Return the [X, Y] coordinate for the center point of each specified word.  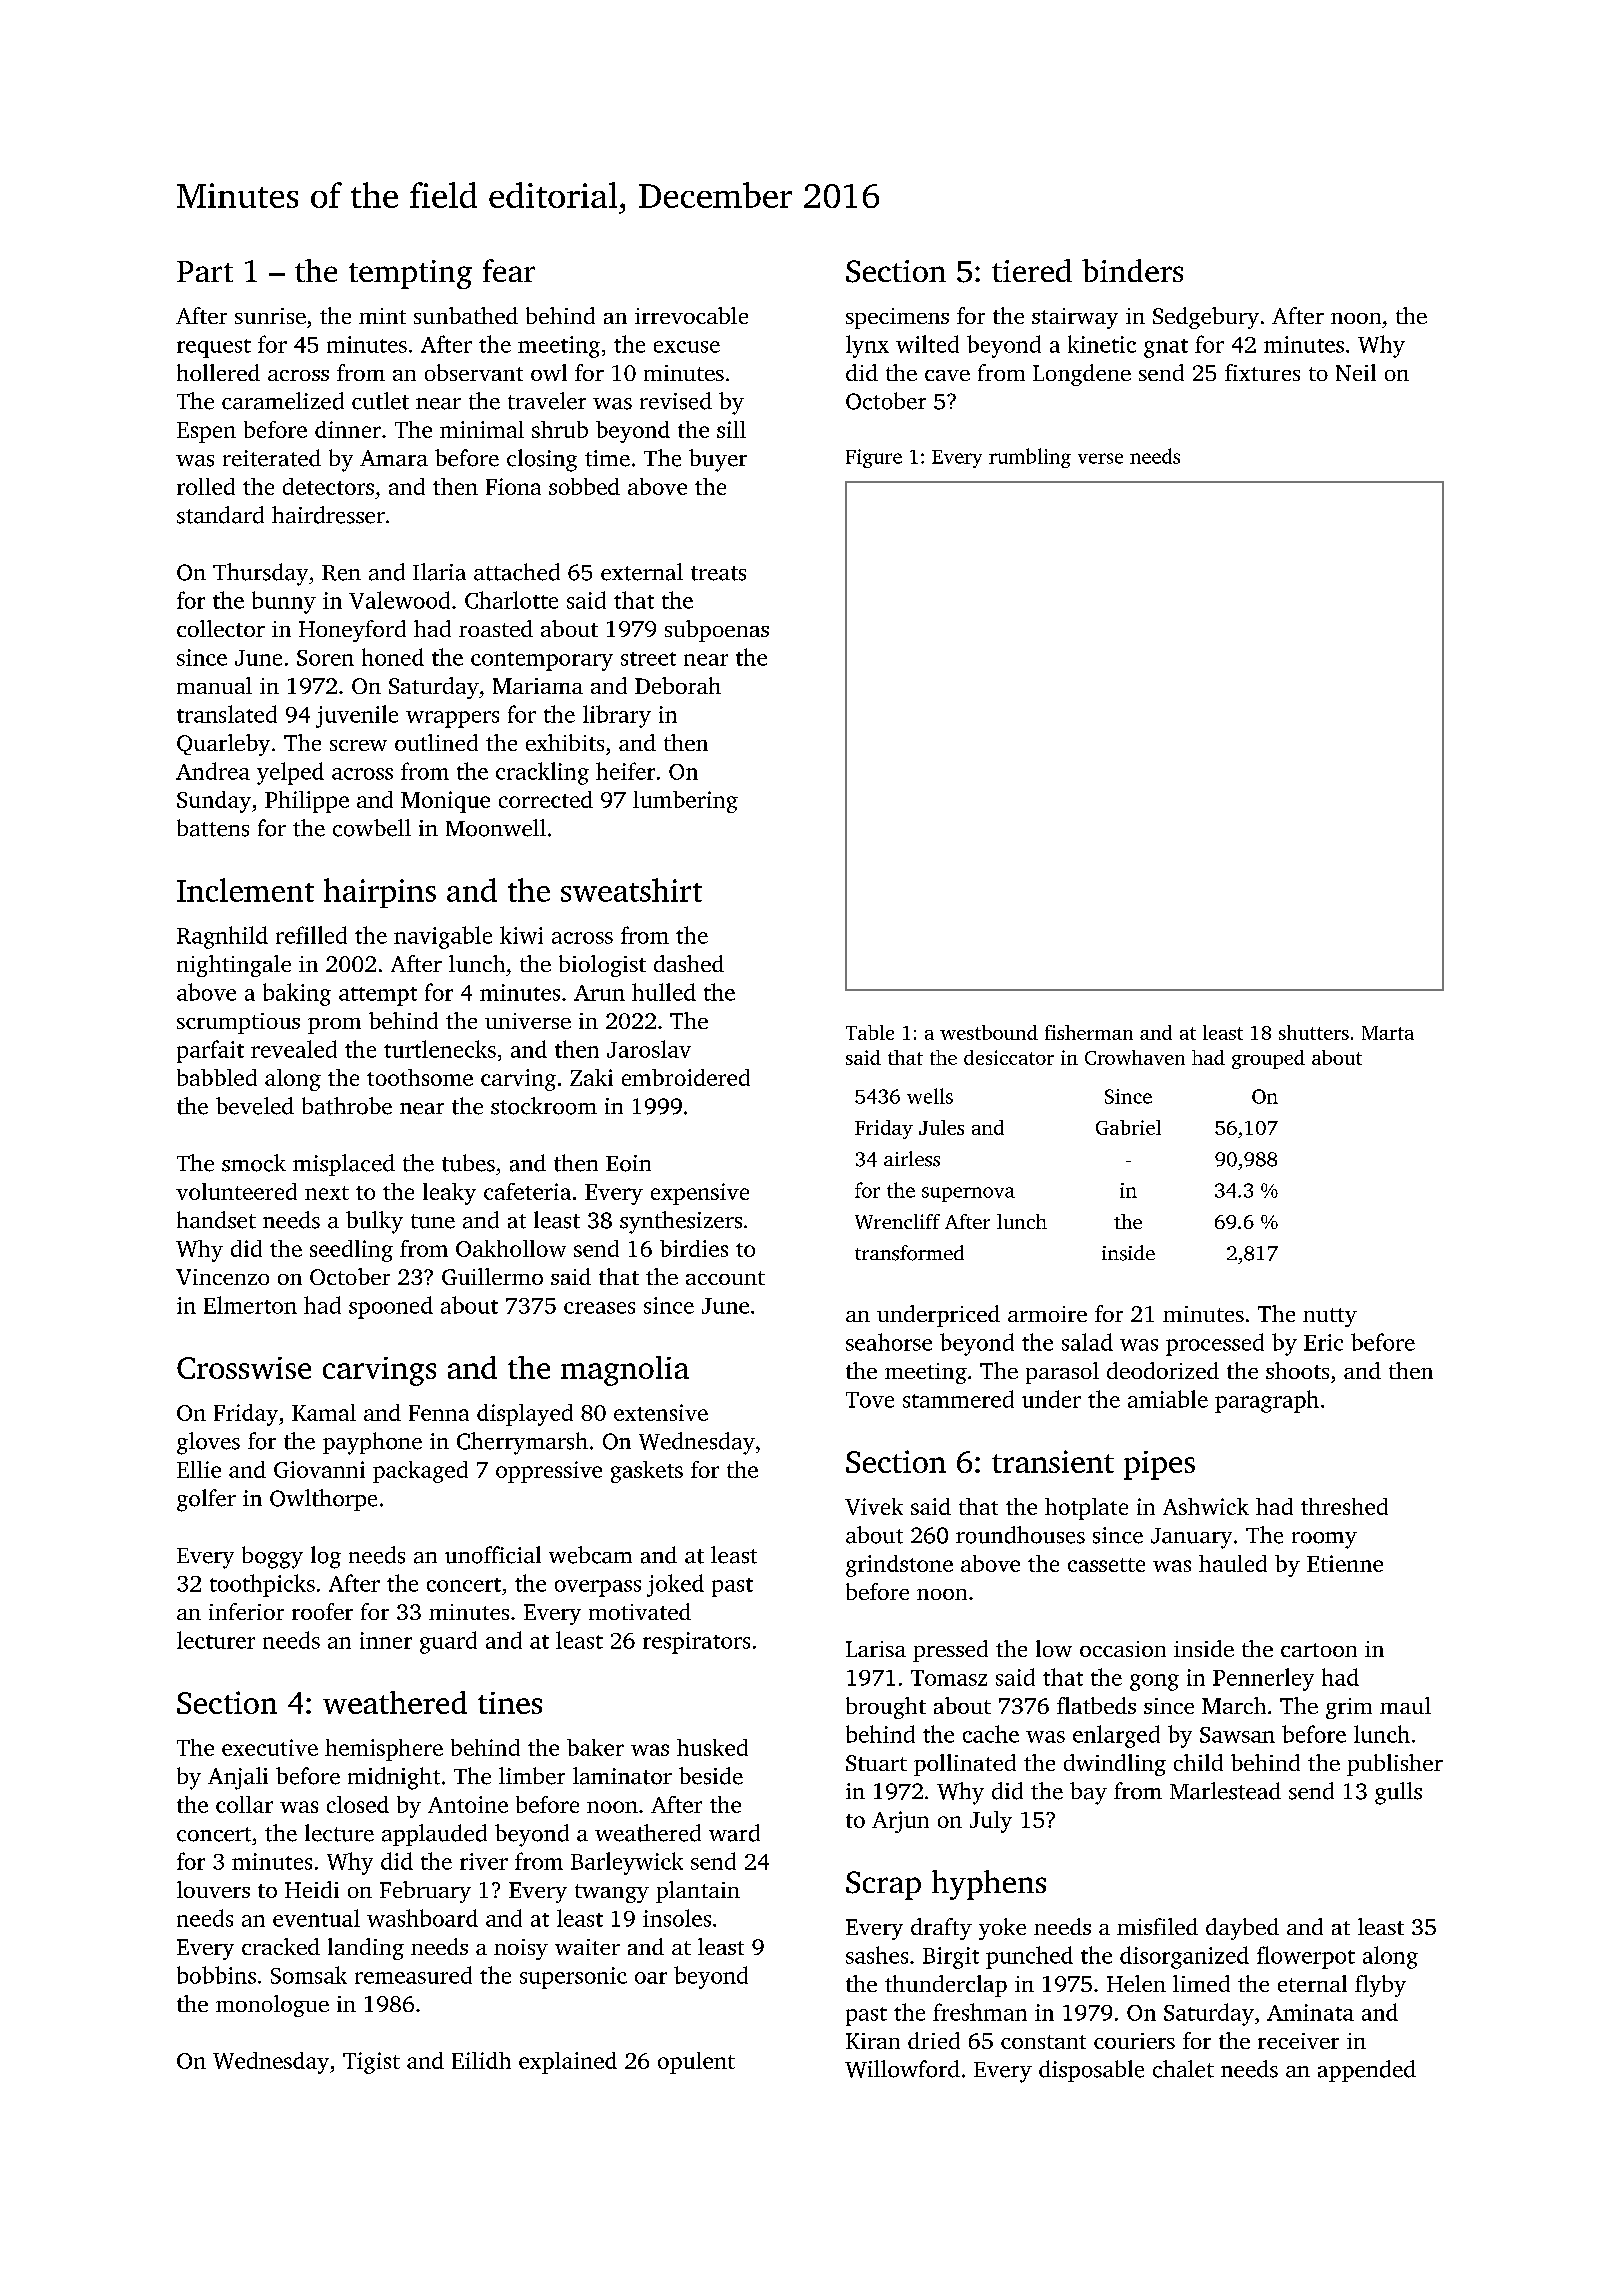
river [484, 1861]
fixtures [1262, 372]
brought [886, 1708]
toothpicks [262, 1585]
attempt [378, 996]
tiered [1032, 270]
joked [675, 1585]
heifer [625, 771]
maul [1405, 1705]
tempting [410, 274]
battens [213, 828]
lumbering [685, 802]
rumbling [1030, 458]
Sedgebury [1206, 318]
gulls [1398, 1793]
